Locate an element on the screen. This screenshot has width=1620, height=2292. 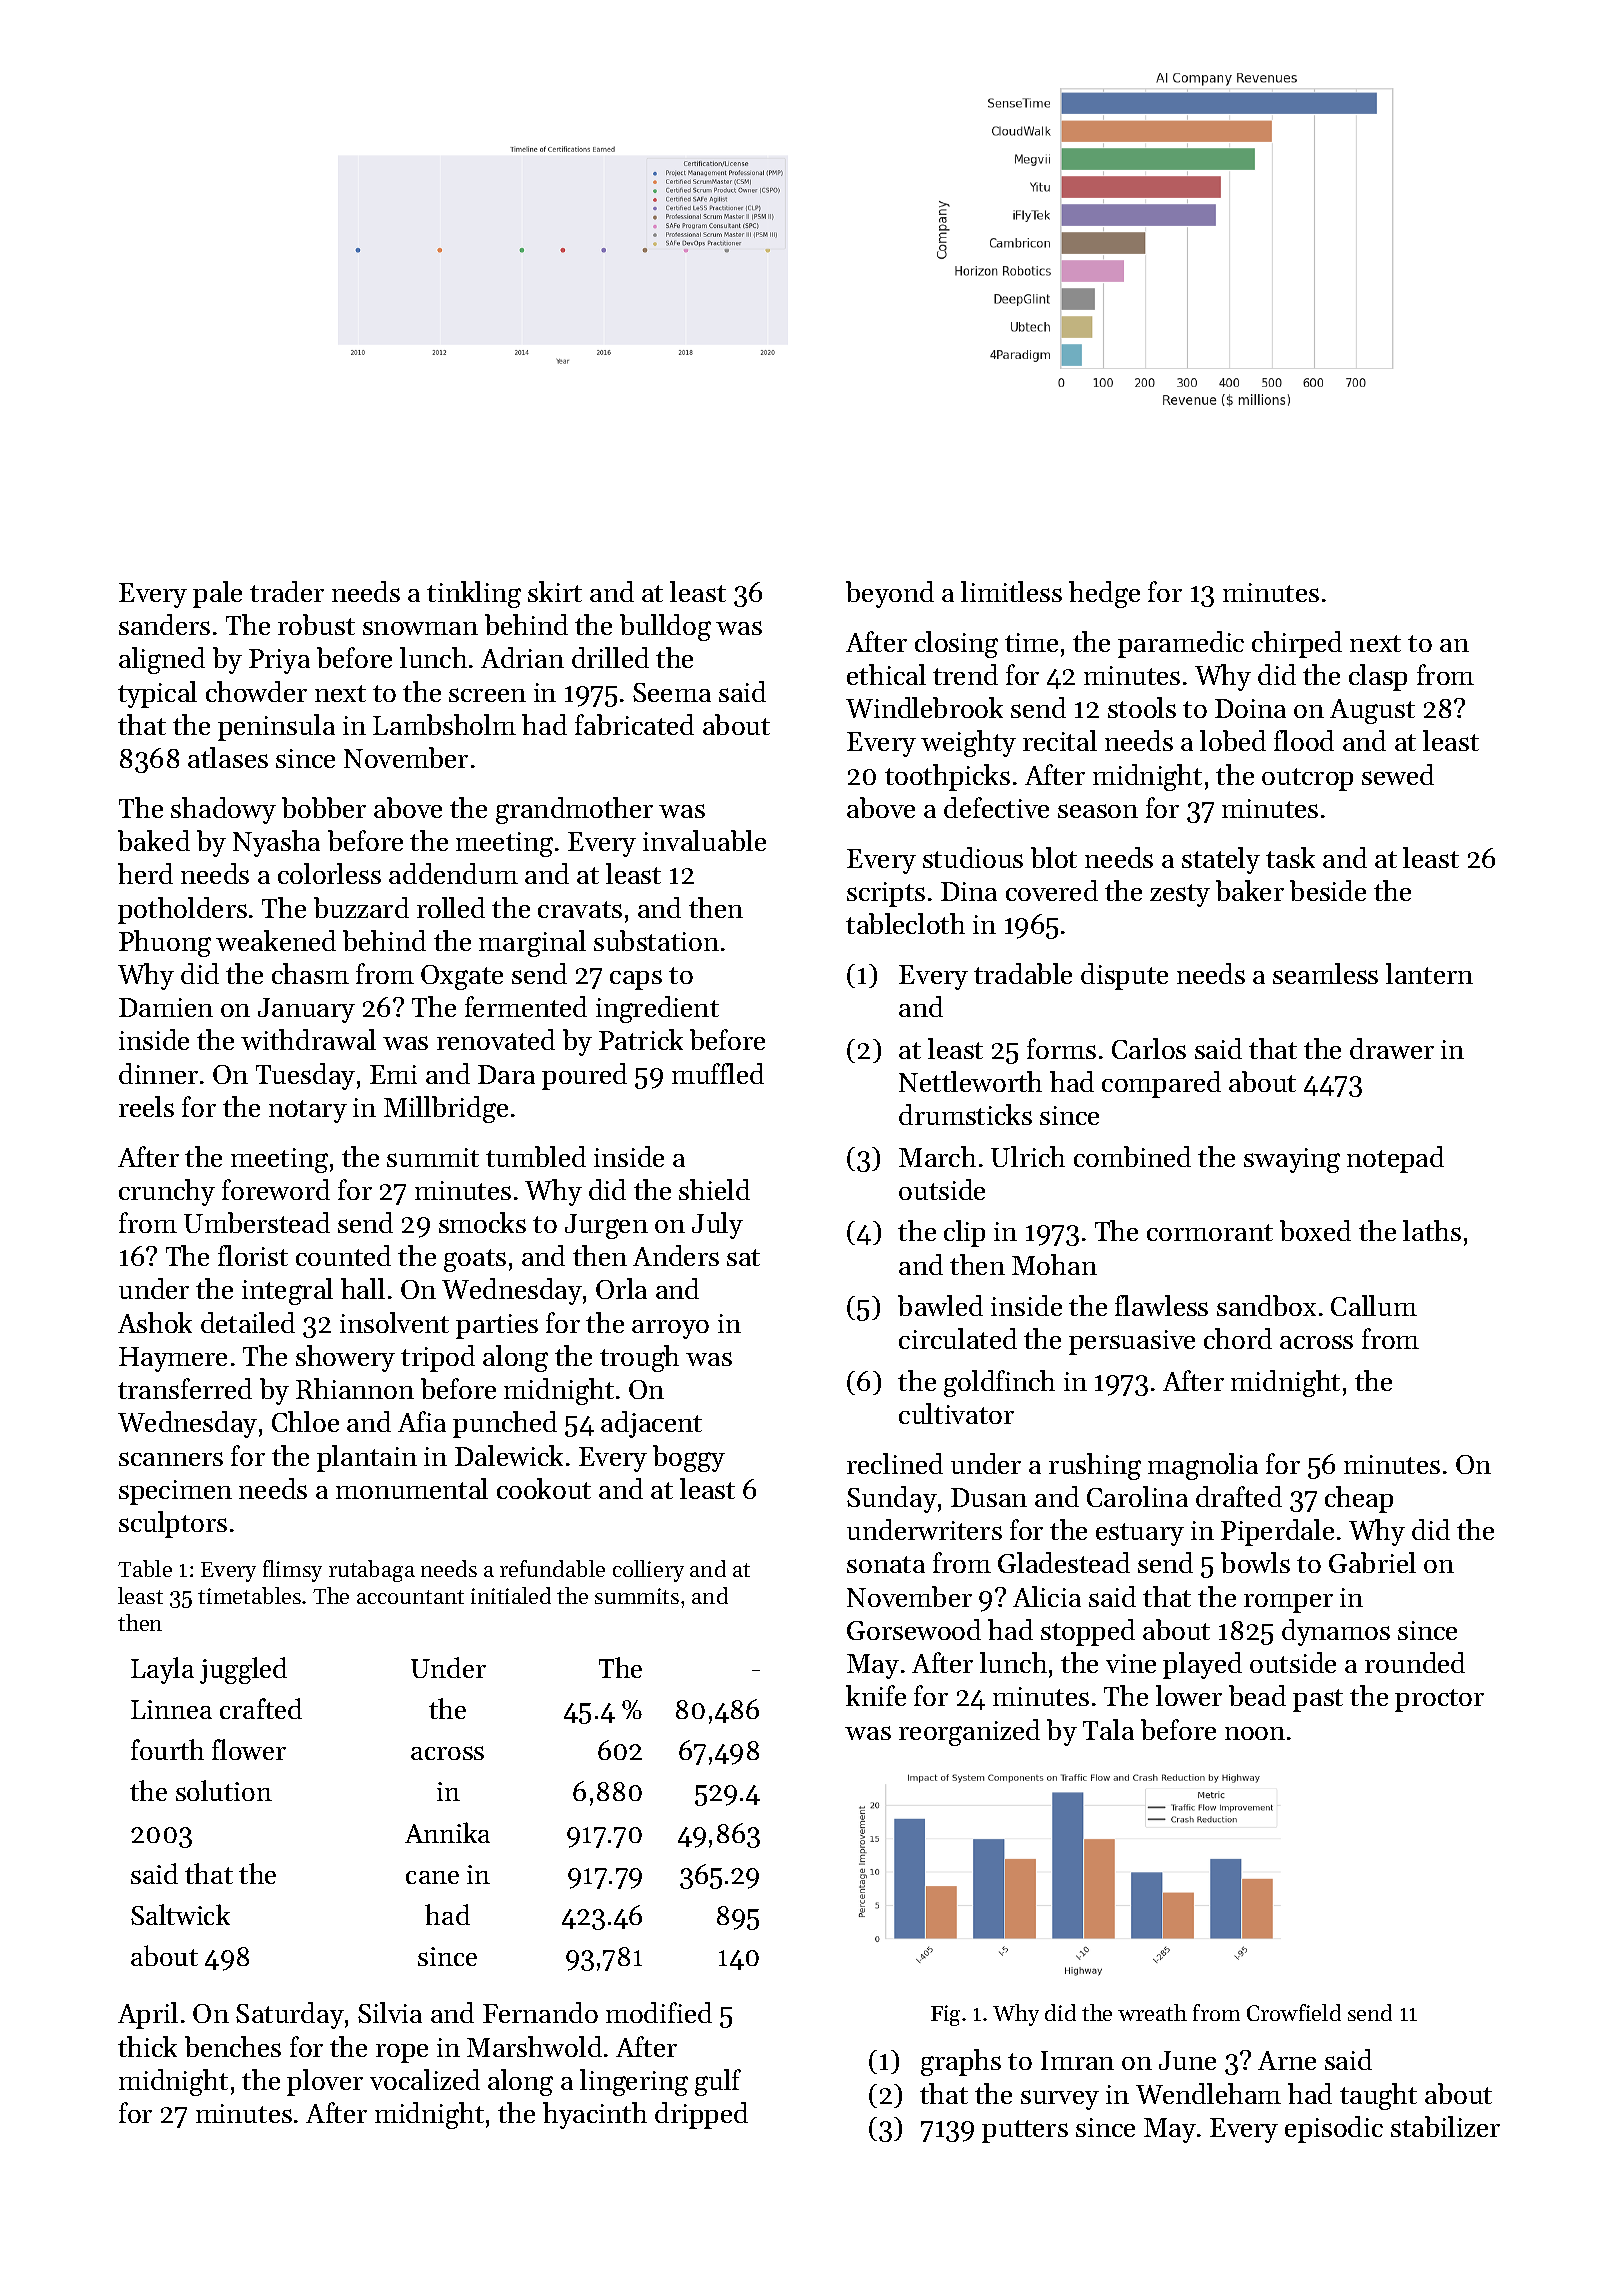
dispute is located at coordinates (1124, 976).
